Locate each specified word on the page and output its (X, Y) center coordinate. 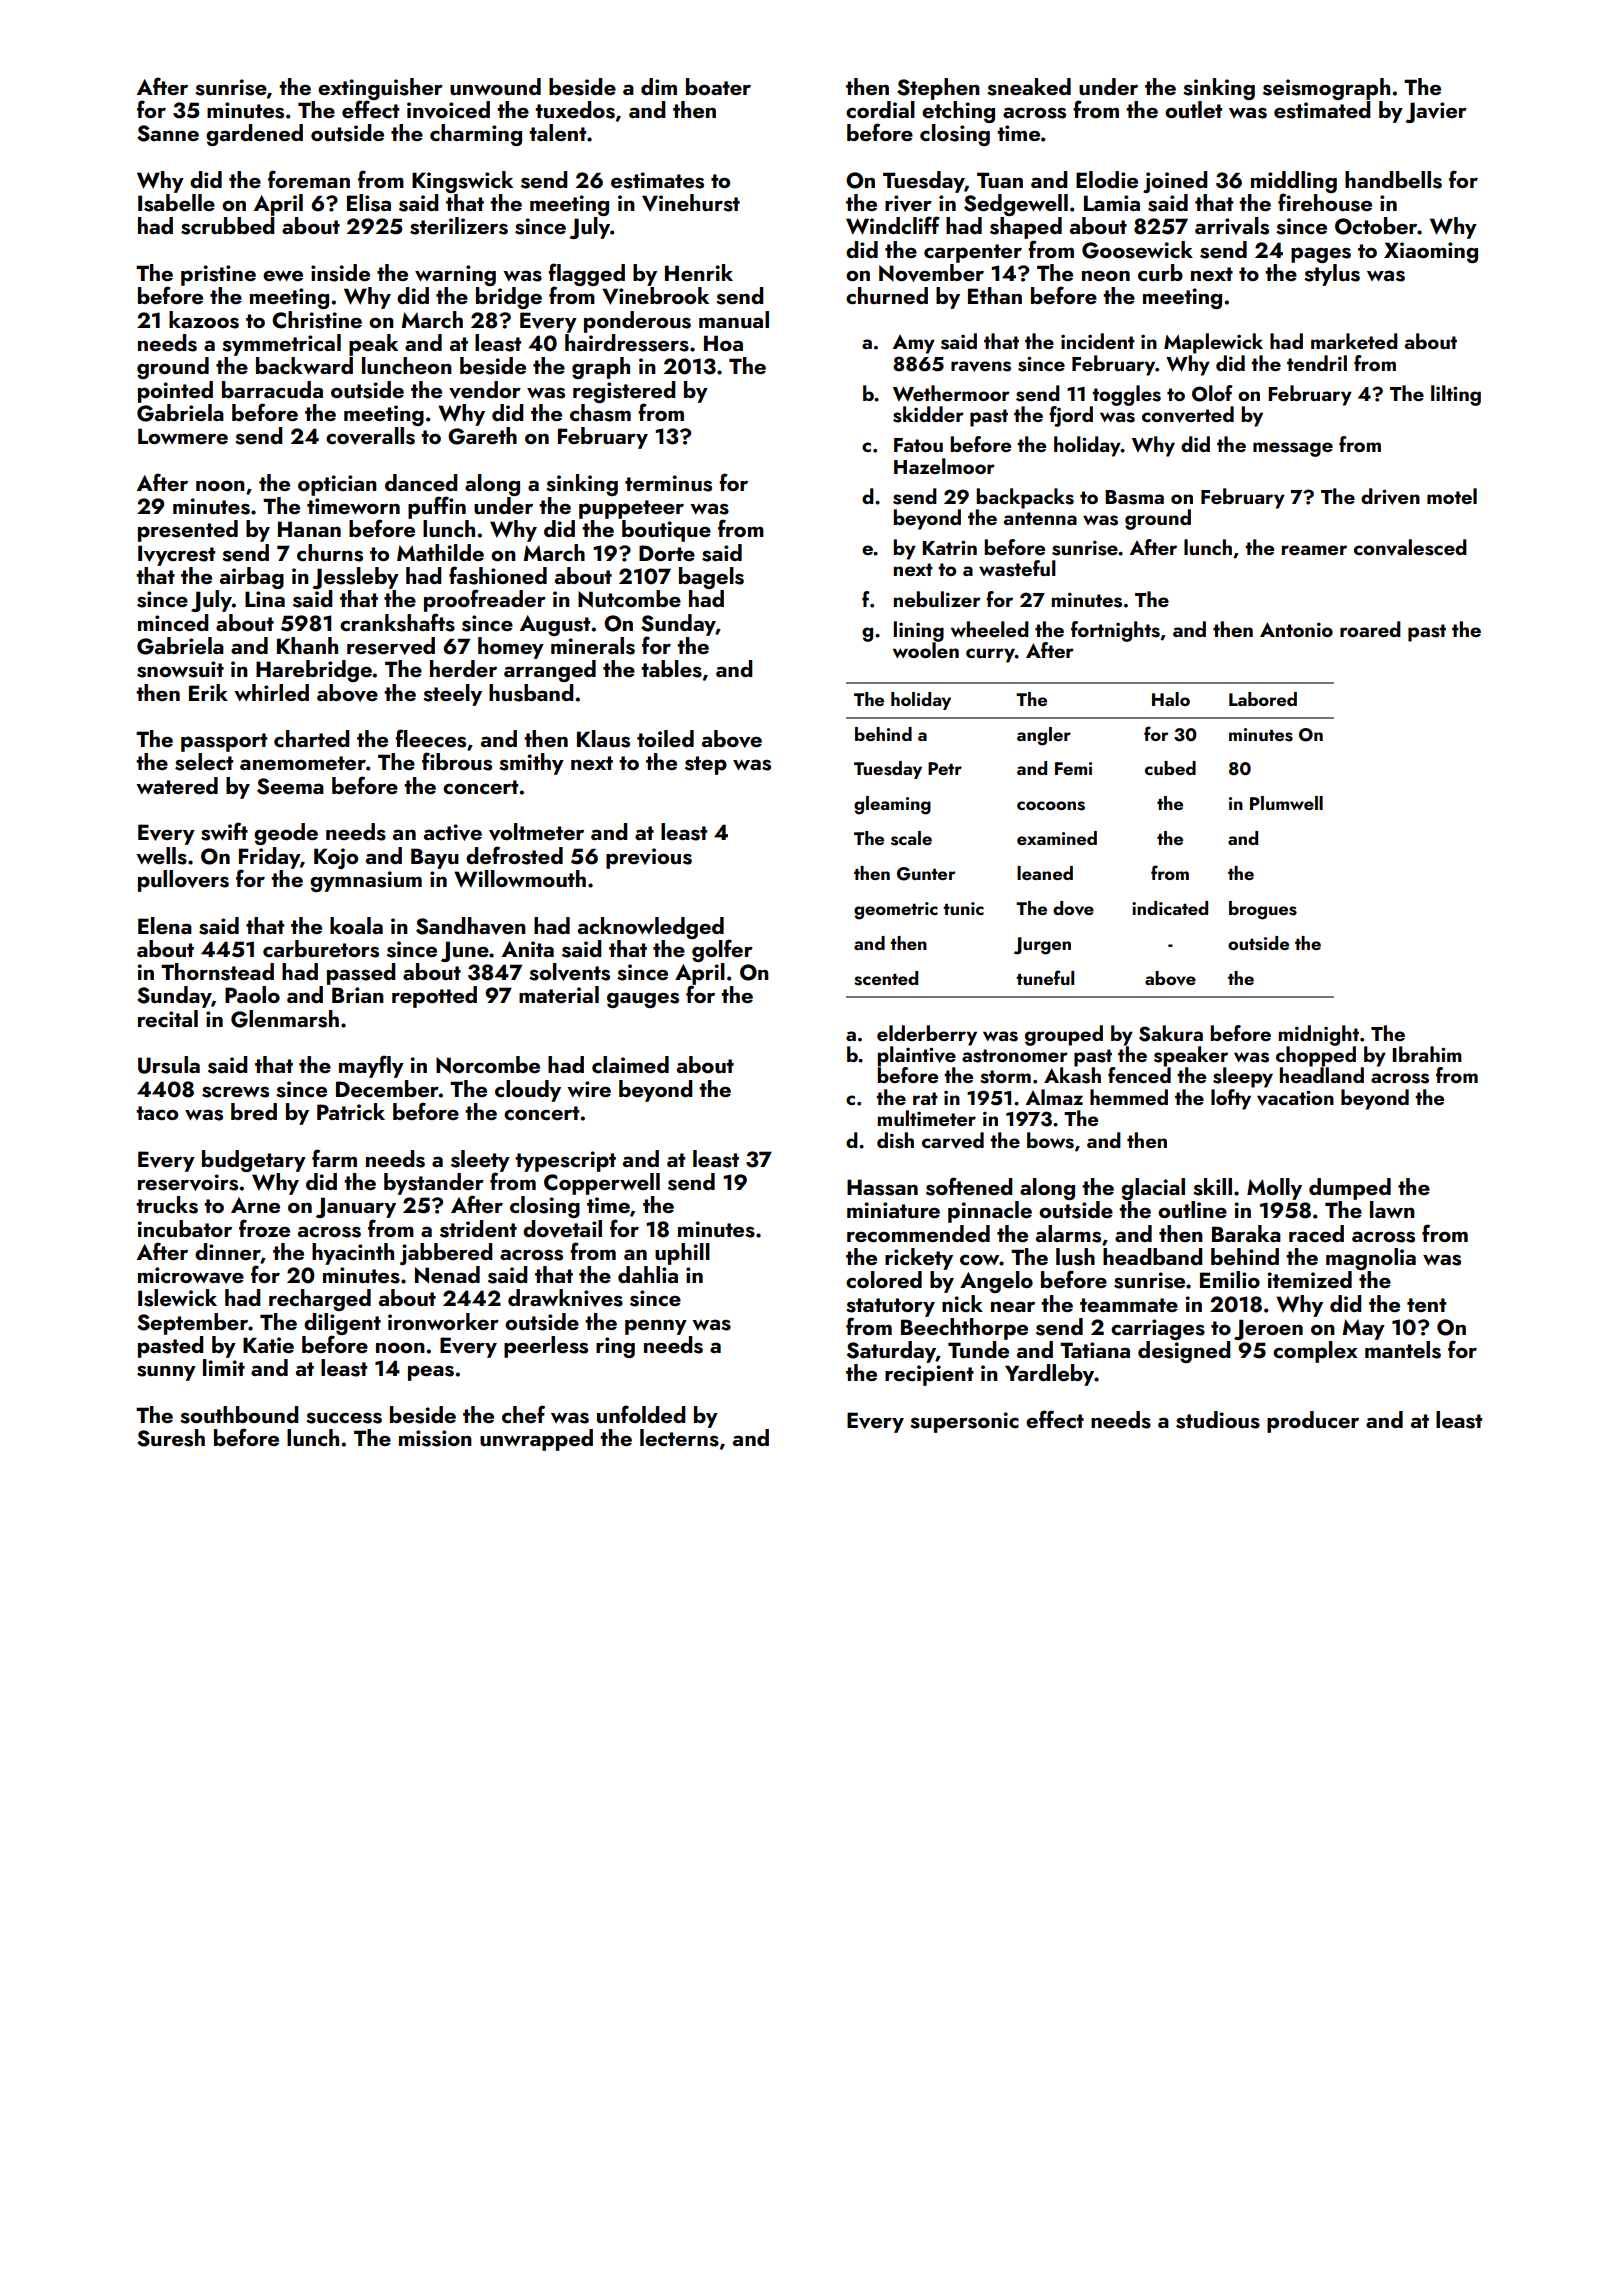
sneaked (1029, 87)
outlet (1193, 109)
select (204, 762)
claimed (630, 1064)
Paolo (252, 994)
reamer (1314, 550)
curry (990, 655)
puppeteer (631, 509)
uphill (682, 1254)
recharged (320, 1300)
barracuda (272, 389)
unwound (495, 86)
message (1293, 449)
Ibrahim (1427, 1054)
